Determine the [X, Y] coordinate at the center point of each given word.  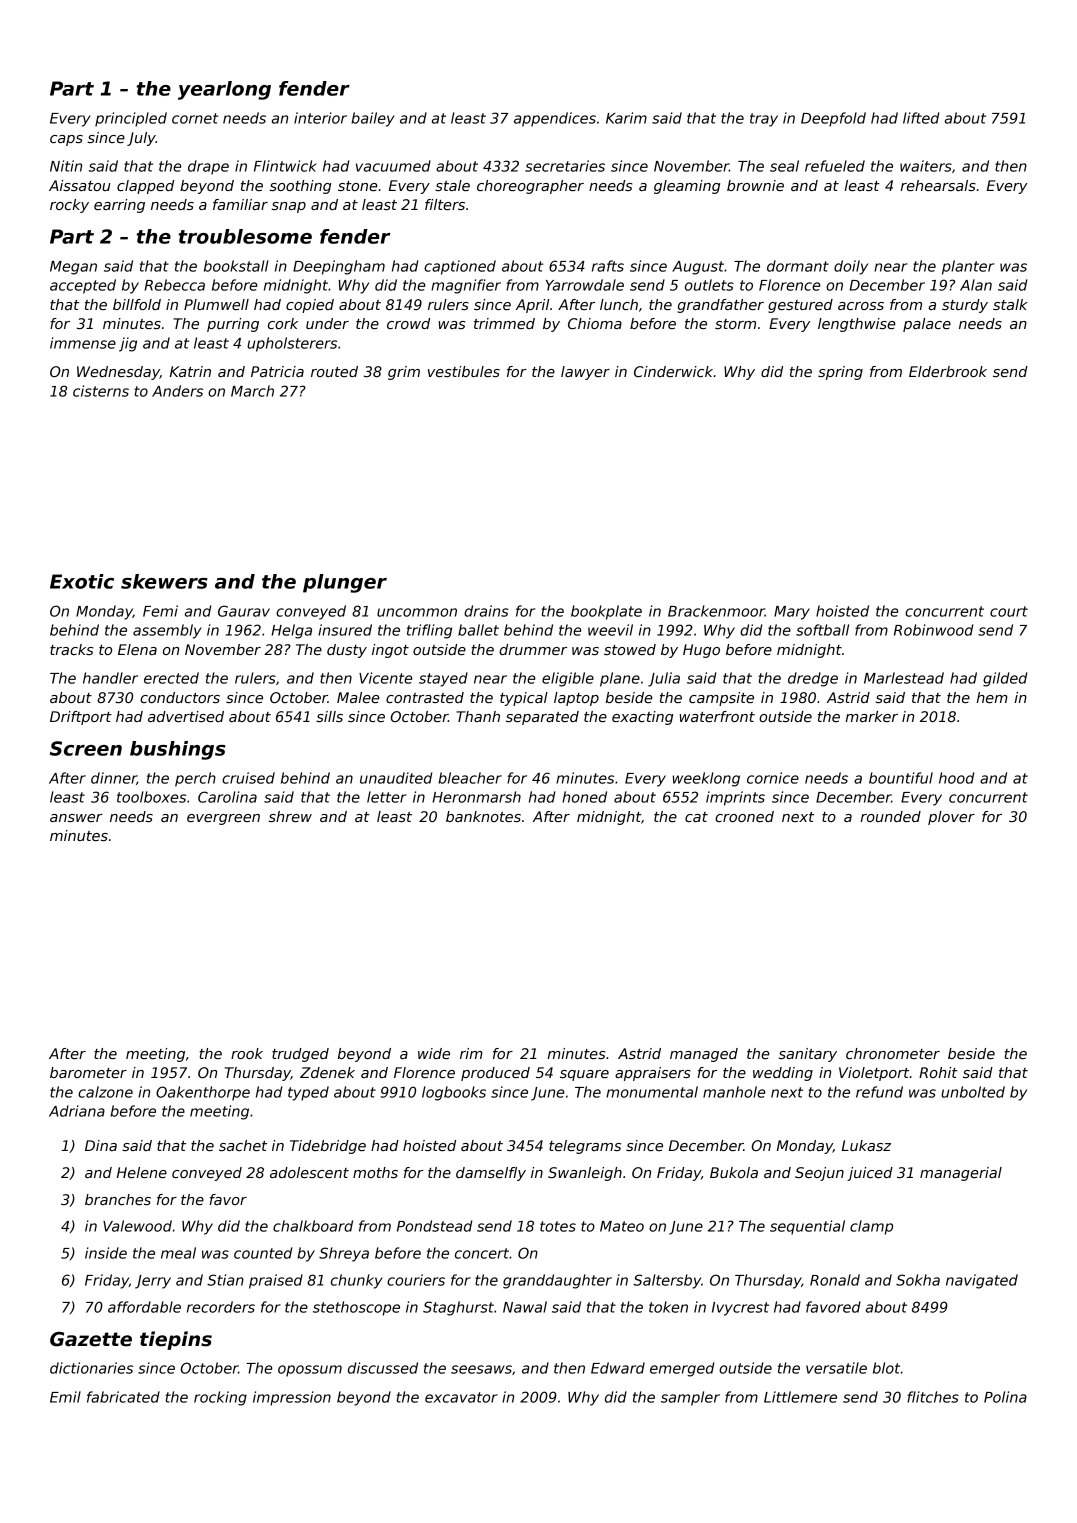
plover [951, 818]
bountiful [901, 778]
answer [76, 818]
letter [387, 797]
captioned [460, 267]
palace [927, 325]
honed [584, 797]
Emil [65, 1397]
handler [110, 678]
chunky [357, 1281]
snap [289, 207]
